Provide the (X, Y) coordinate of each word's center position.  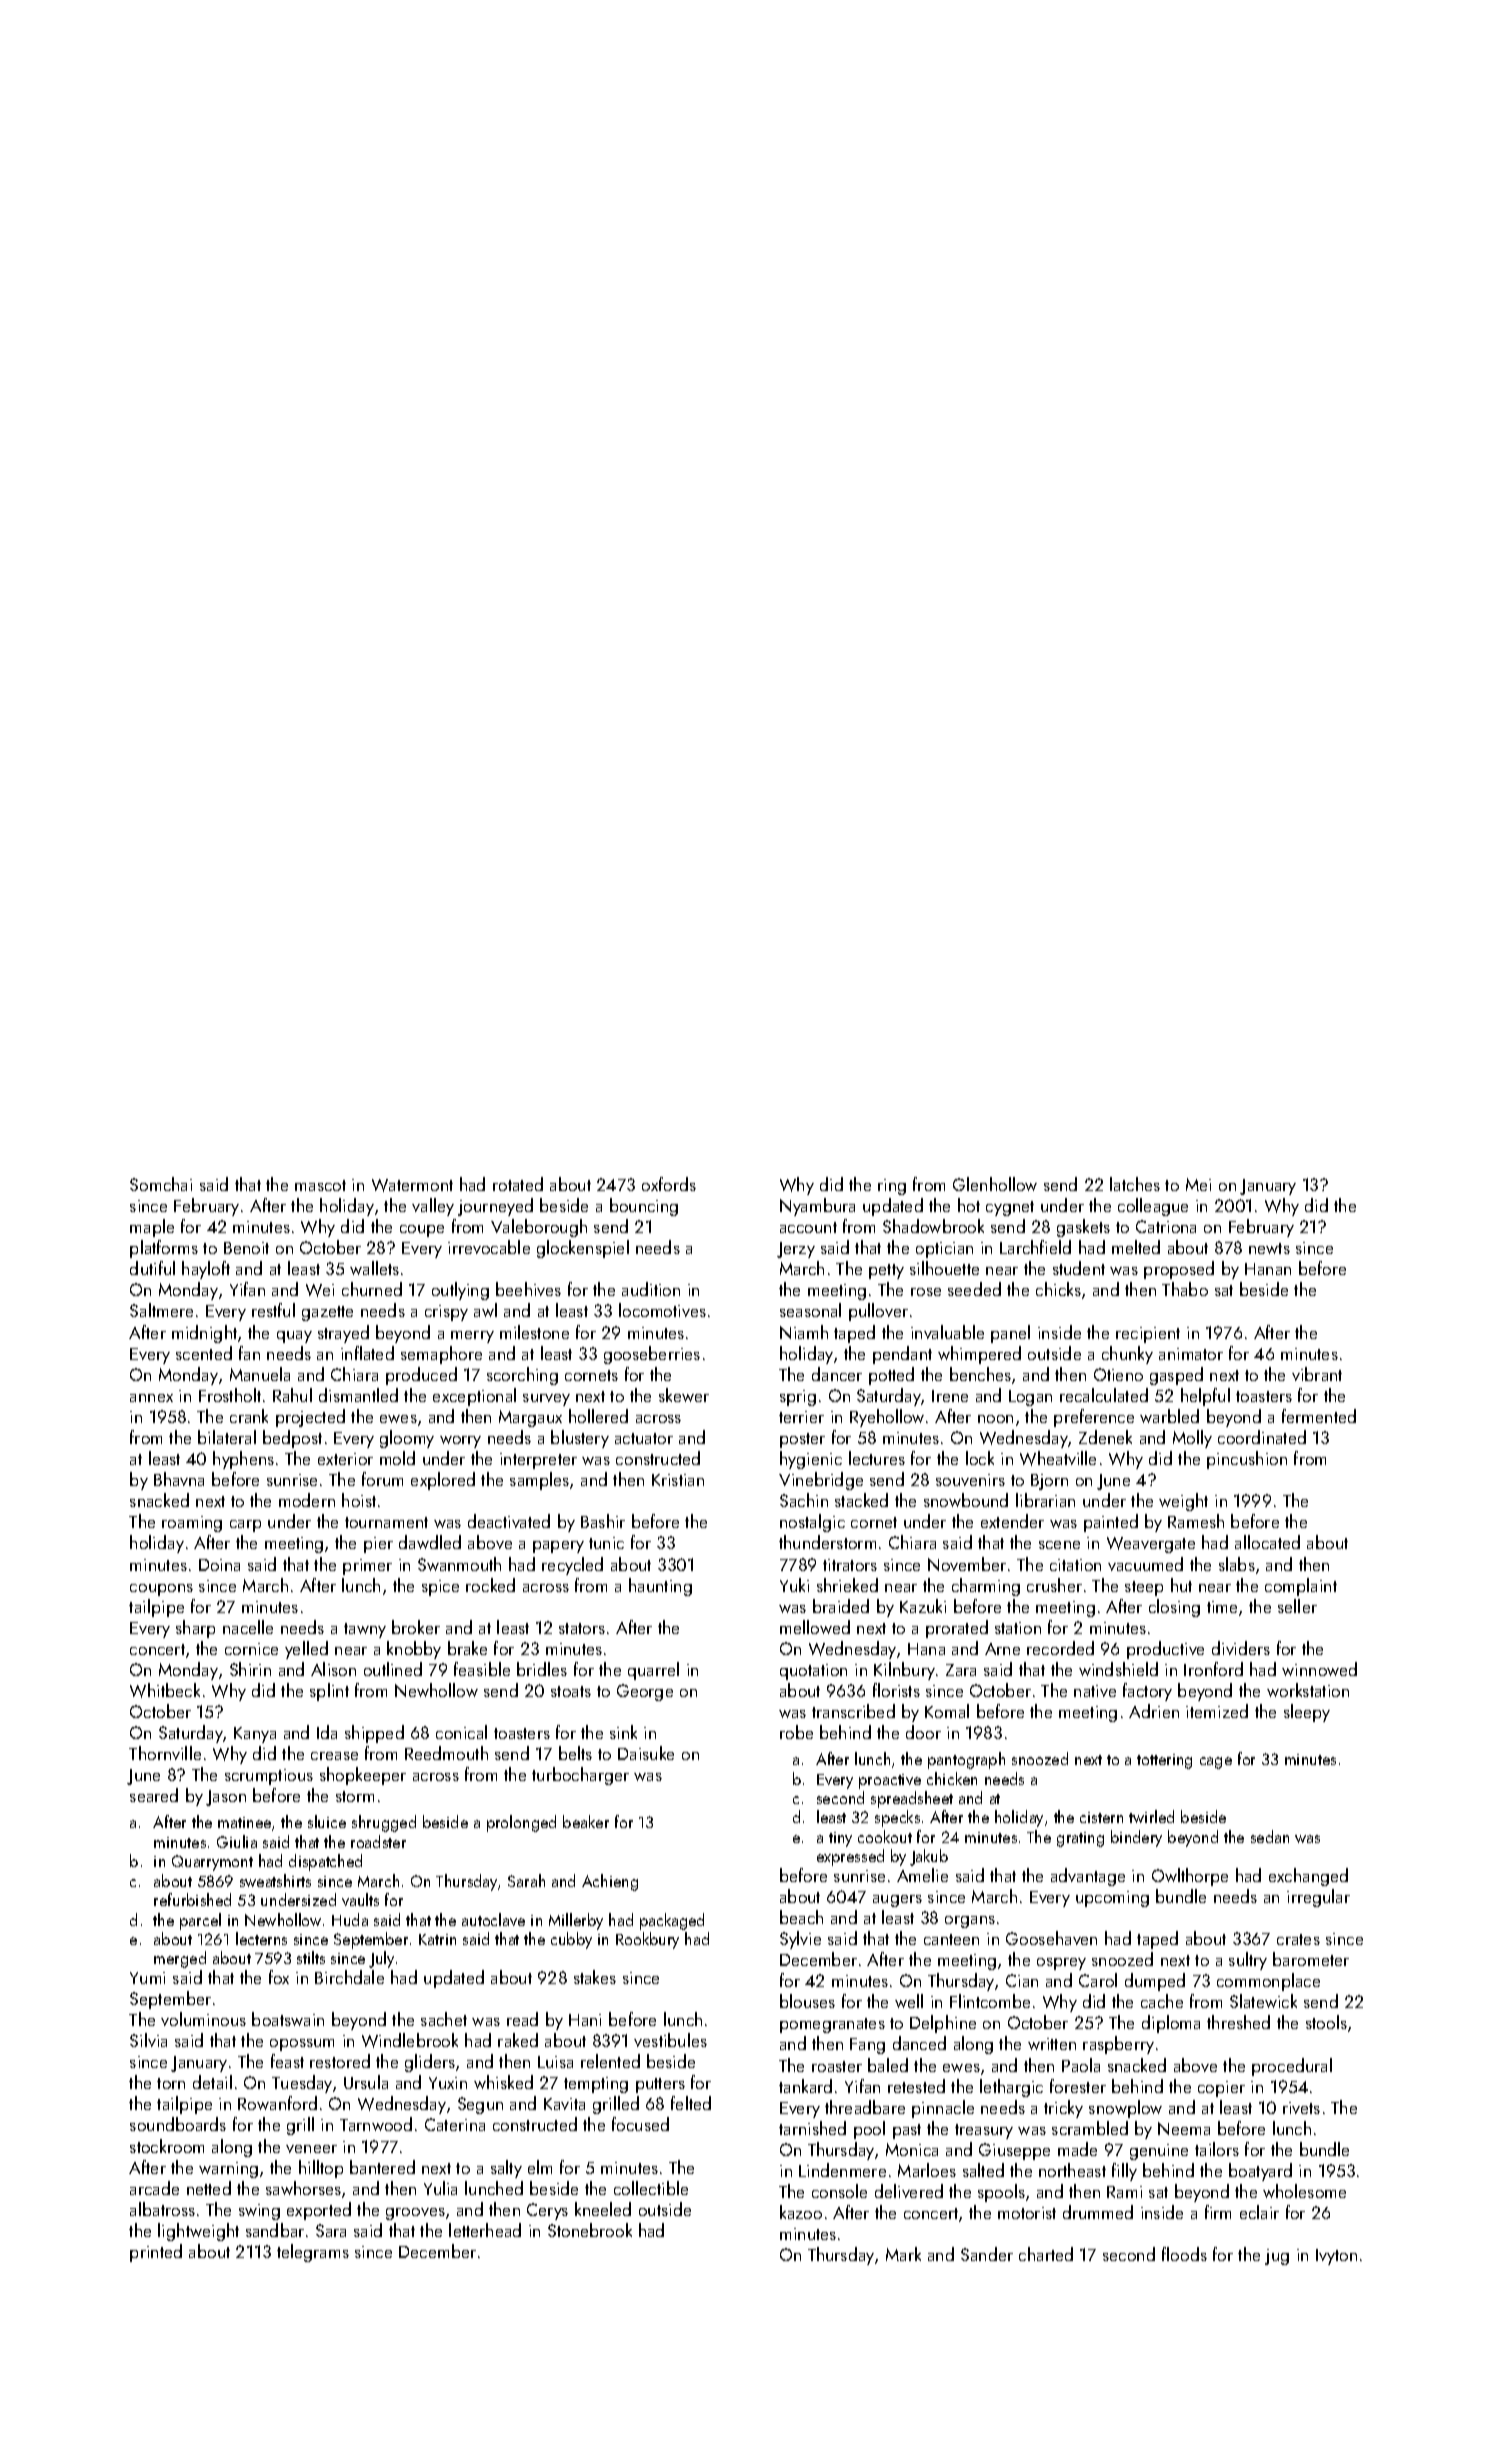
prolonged (521, 1823)
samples (539, 1481)
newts (1269, 1248)
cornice (251, 1649)
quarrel (653, 1671)
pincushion (1247, 1460)
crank (249, 1416)
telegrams (313, 2253)
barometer (1311, 1959)
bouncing (644, 1207)
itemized (1217, 1711)
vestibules (670, 2040)
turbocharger (580, 1776)
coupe (422, 1231)
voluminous (203, 2019)
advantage (1088, 1877)
